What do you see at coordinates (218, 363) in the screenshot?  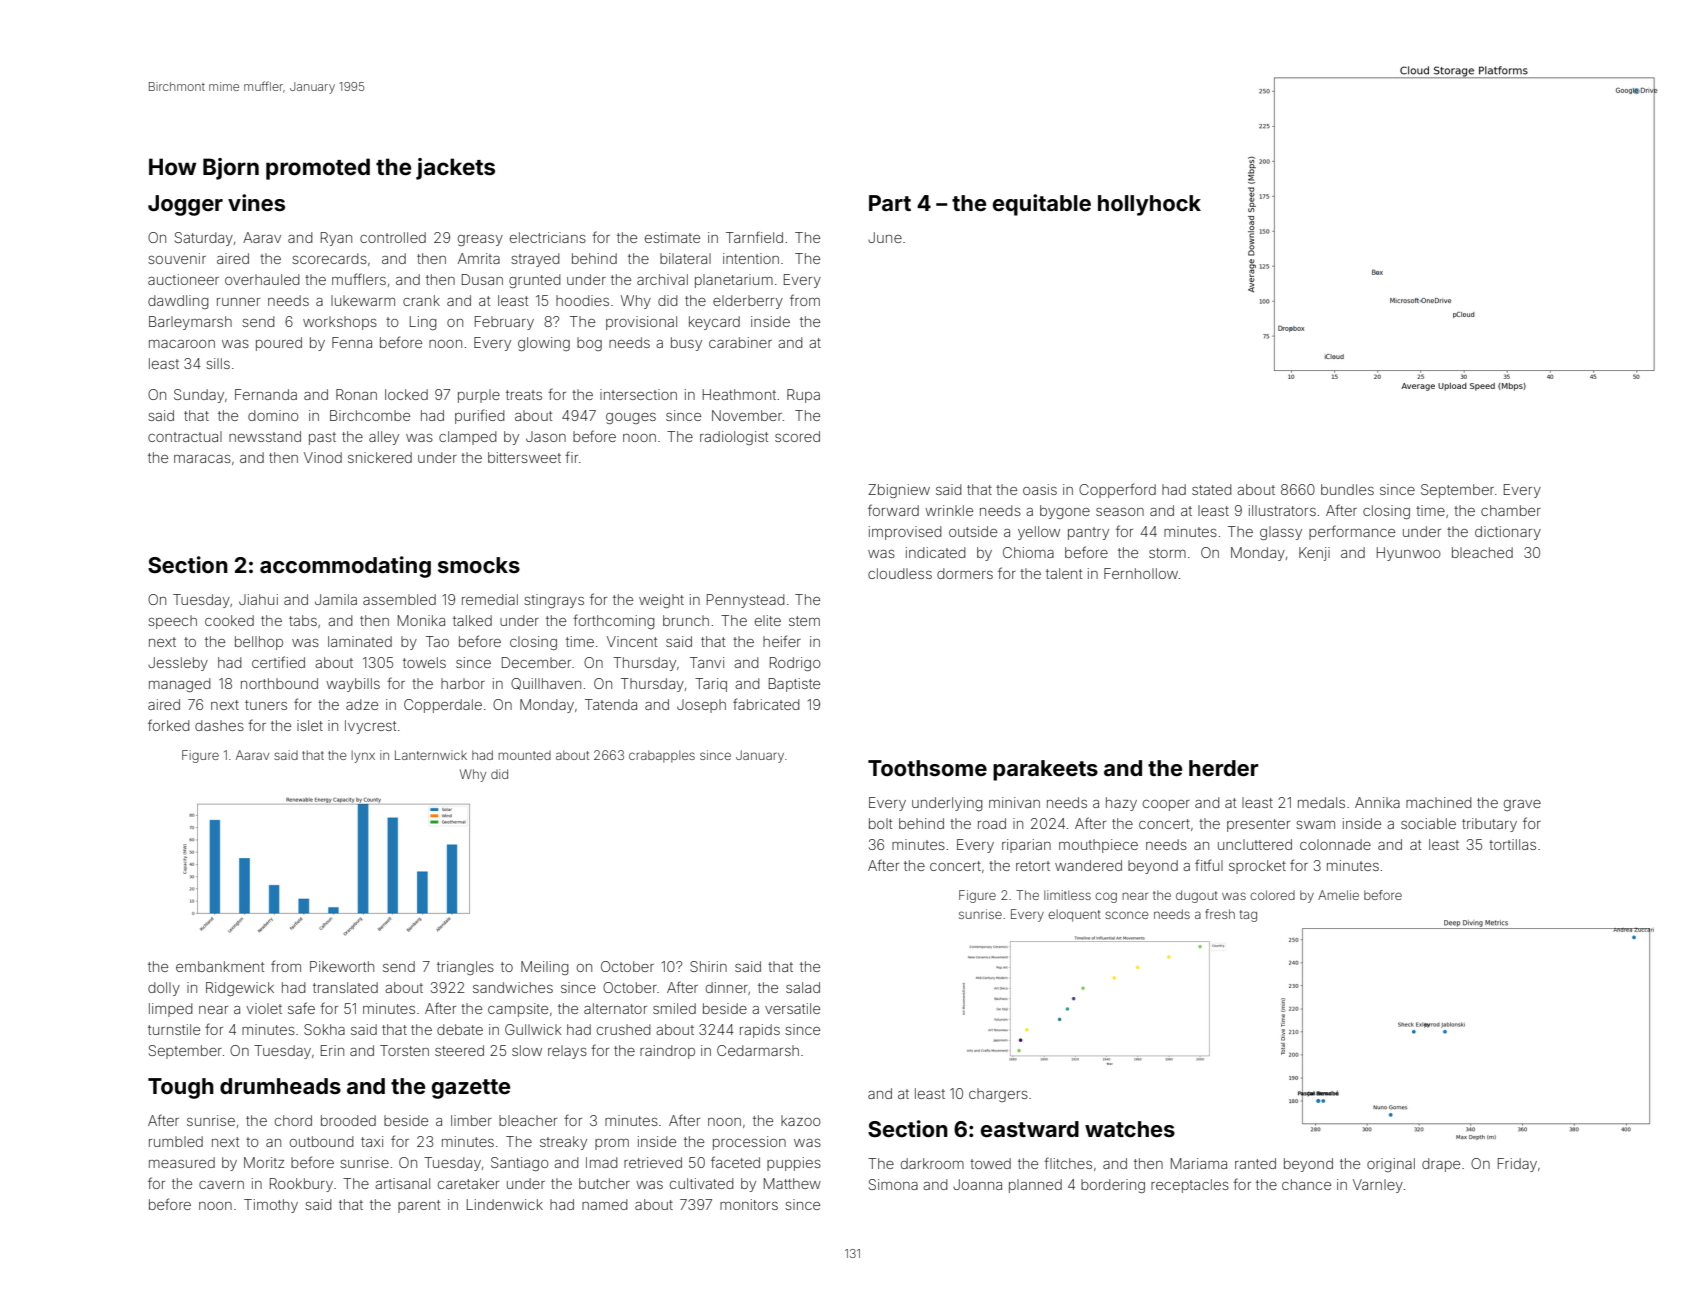 I see `sills` at bounding box center [218, 363].
